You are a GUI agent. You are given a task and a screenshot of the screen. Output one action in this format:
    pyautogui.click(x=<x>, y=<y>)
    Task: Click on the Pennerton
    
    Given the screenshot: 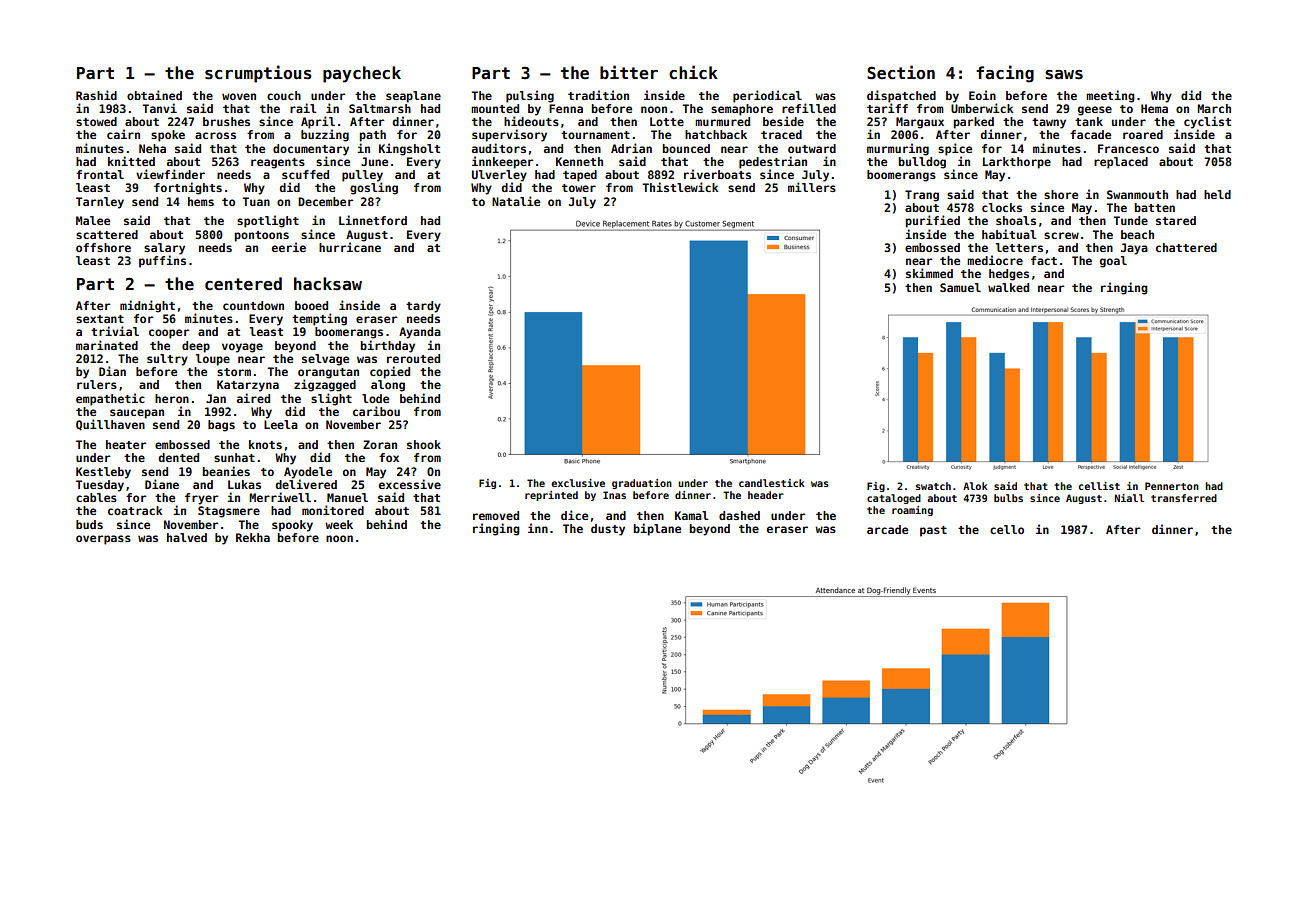 What is the action you would take?
    pyautogui.click(x=1172, y=486)
